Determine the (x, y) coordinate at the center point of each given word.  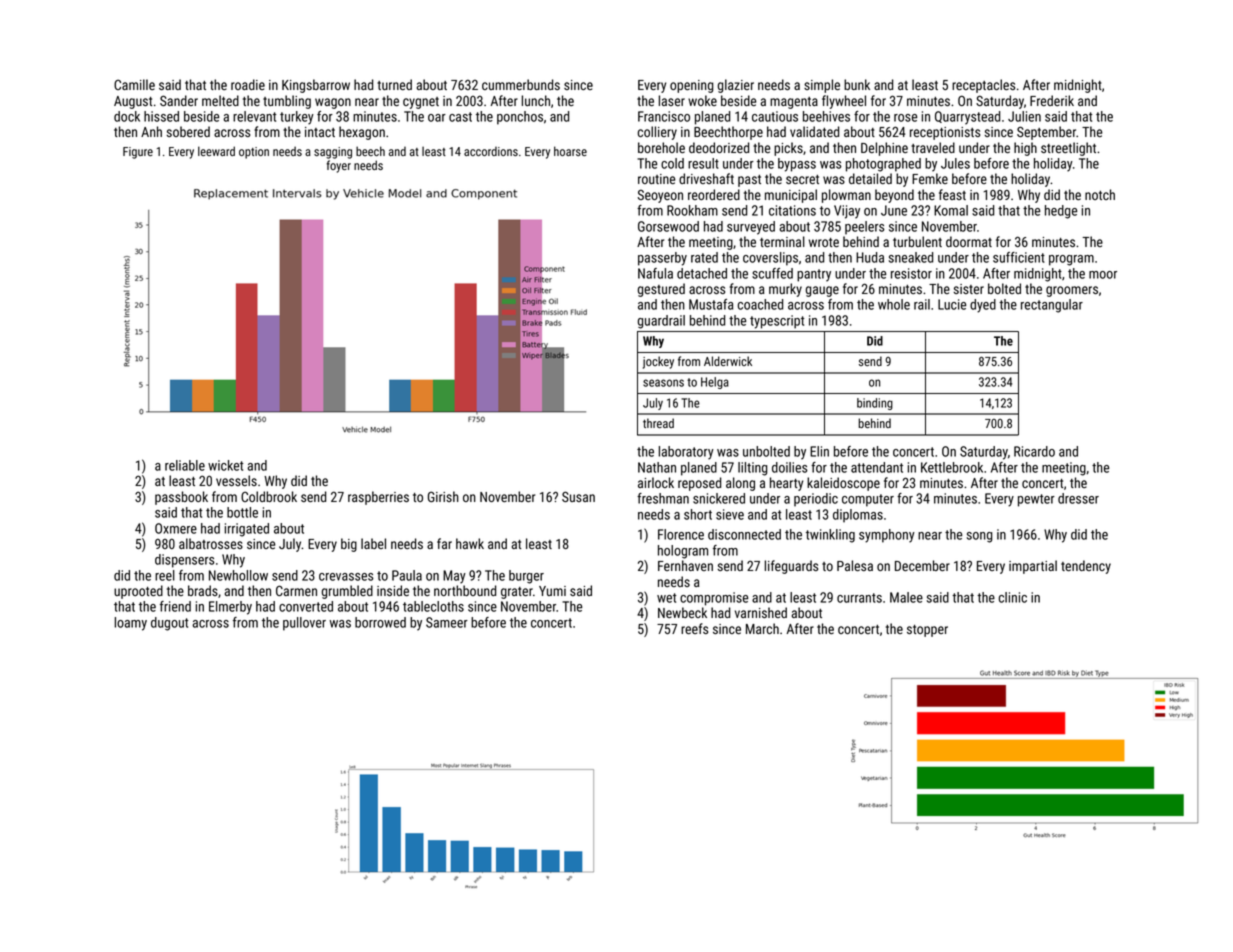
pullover (304, 624)
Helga (715, 383)
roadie (248, 84)
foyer (339, 166)
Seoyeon (660, 196)
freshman (663, 498)
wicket (226, 465)
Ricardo (1034, 451)
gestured (661, 290)
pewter (1036, 500)
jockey (658, 362)
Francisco (664, 116)
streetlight (1068, 149)
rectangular (1052, 306)
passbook (181, 498)
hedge (1061, 212)
